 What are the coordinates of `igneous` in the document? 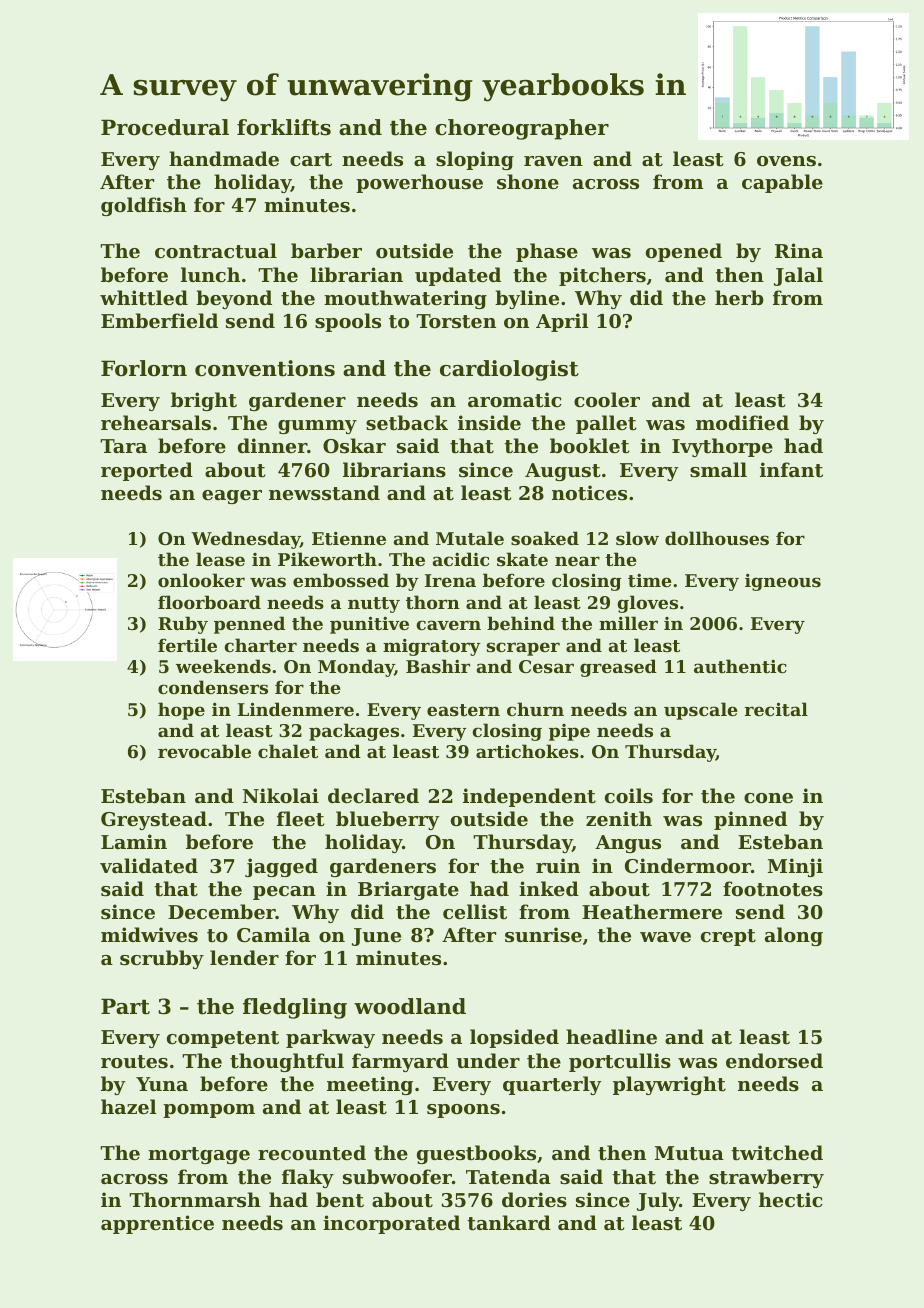 It's located at (783, 582).
